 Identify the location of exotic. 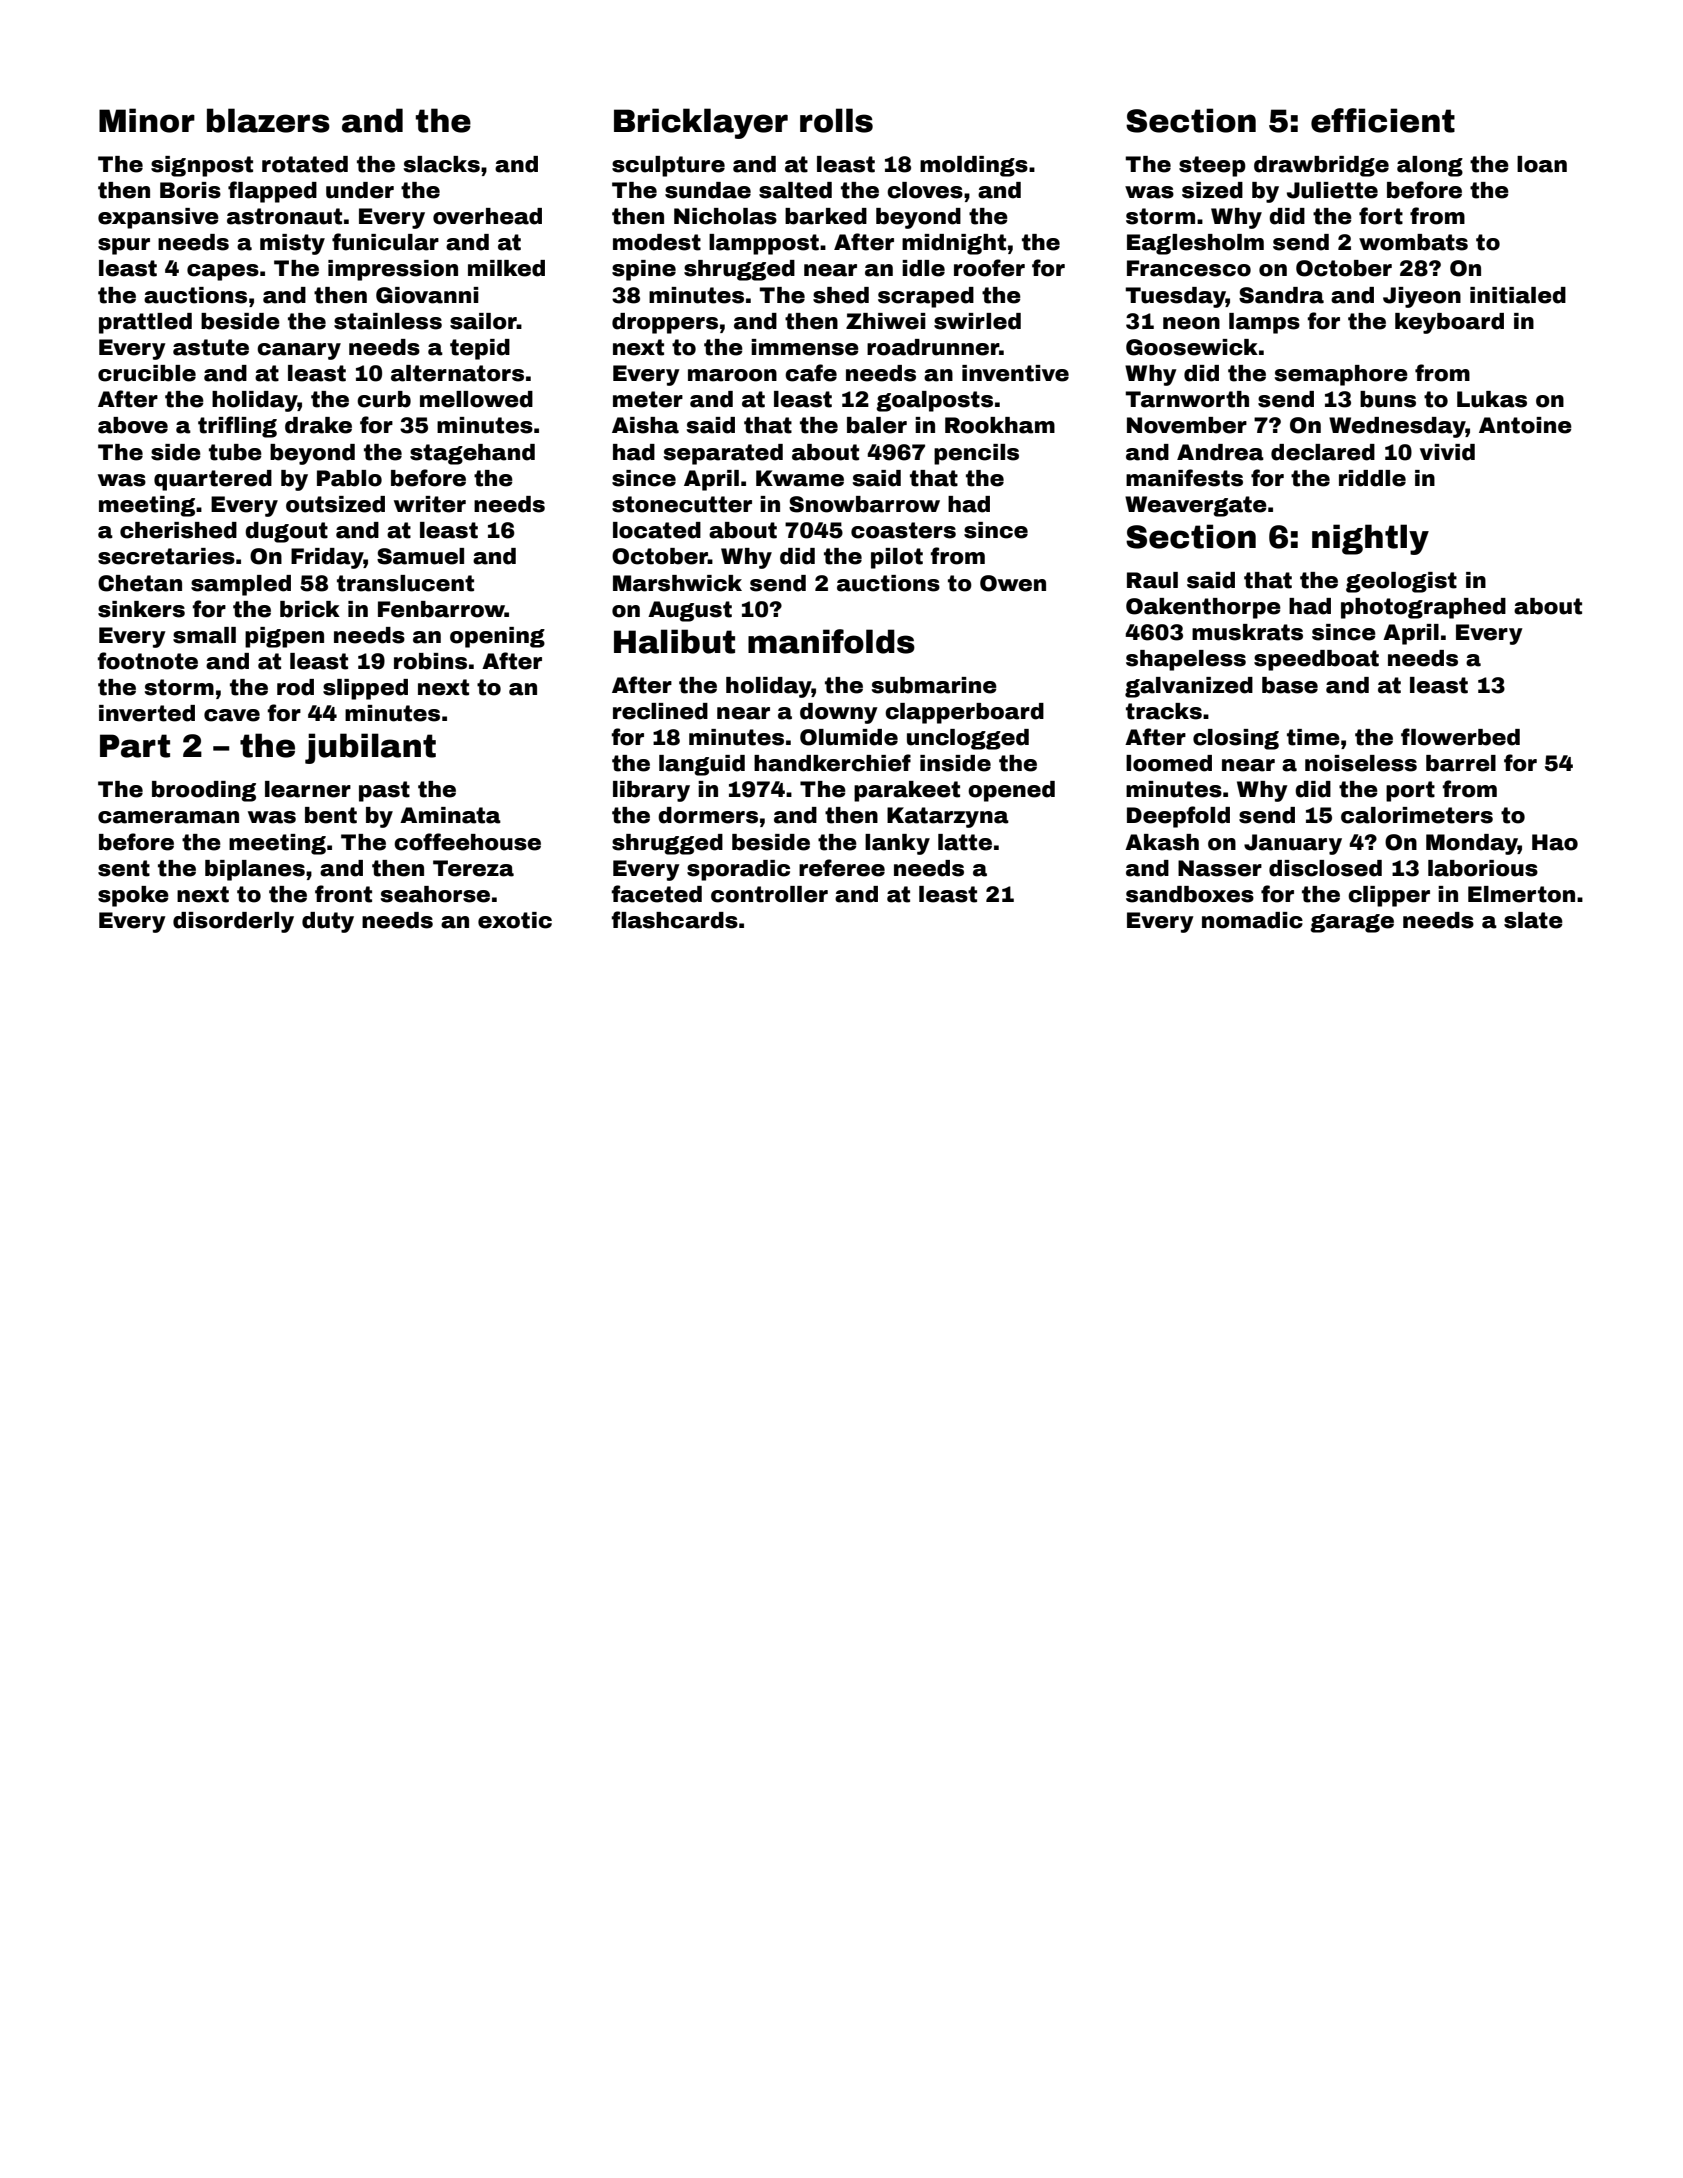
(515, 920).
